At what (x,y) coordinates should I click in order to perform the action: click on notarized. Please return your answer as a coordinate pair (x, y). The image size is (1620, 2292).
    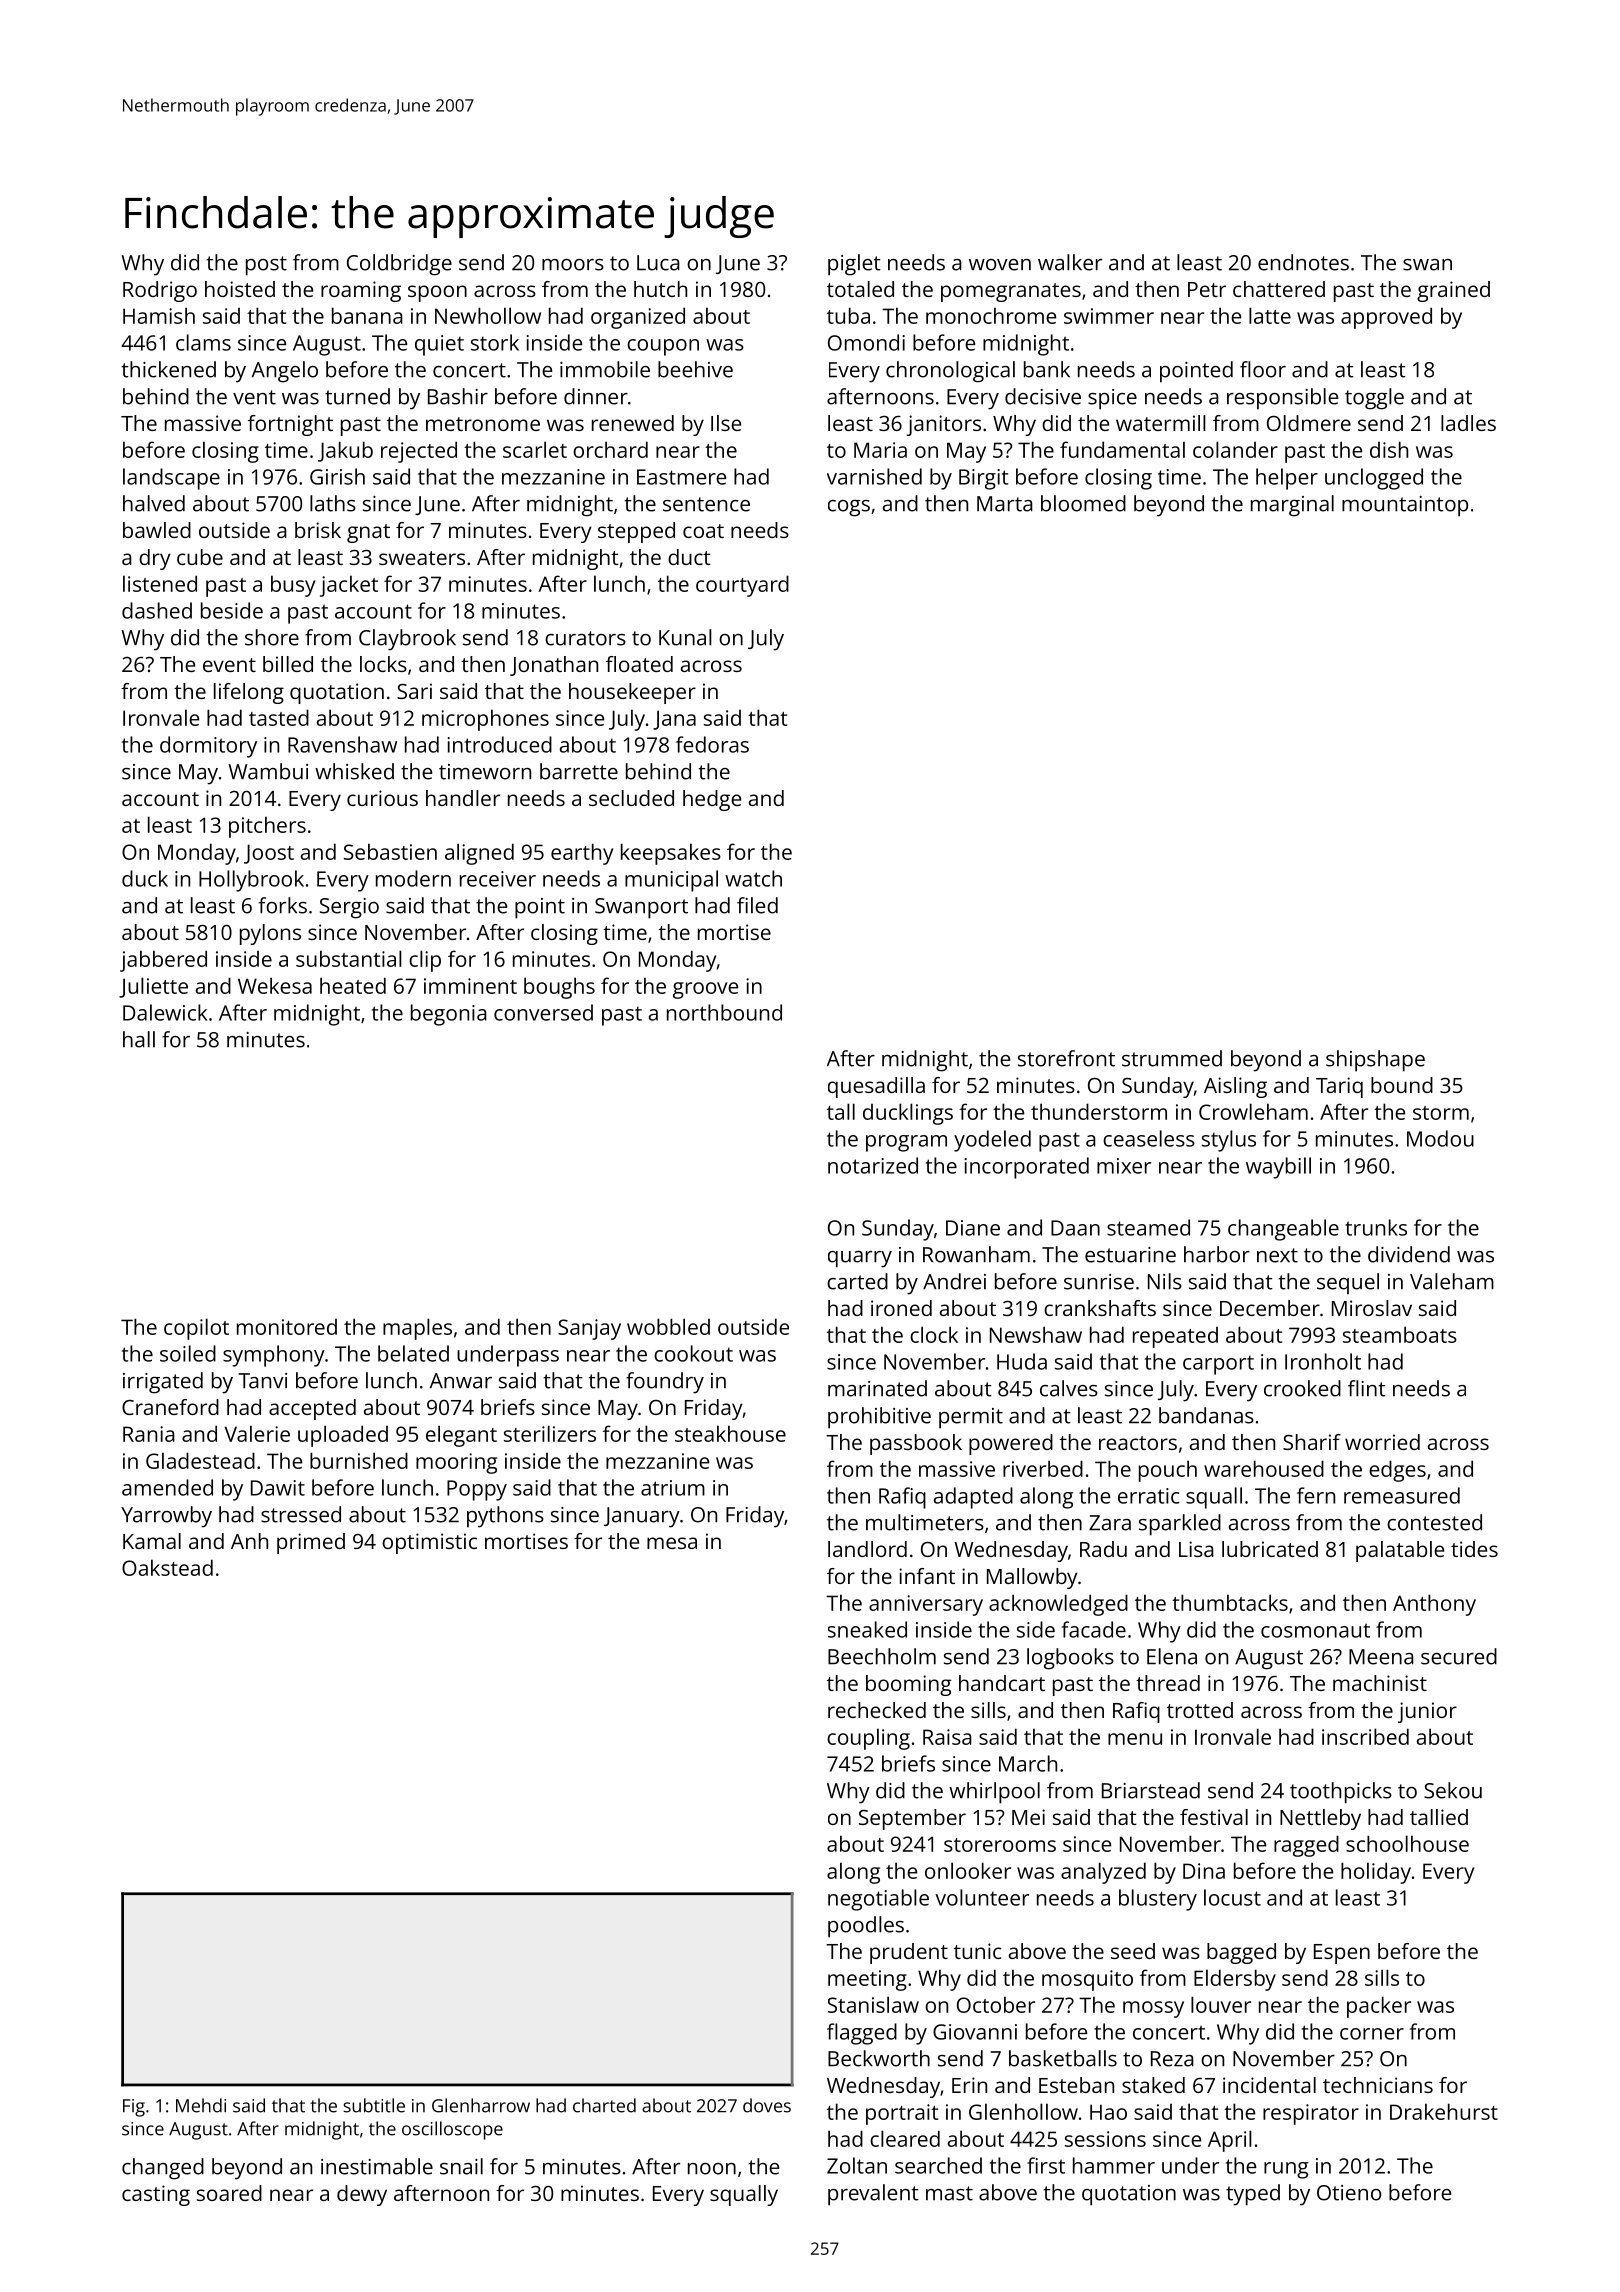
    Looking at the image, I should click on (873, 1165).
